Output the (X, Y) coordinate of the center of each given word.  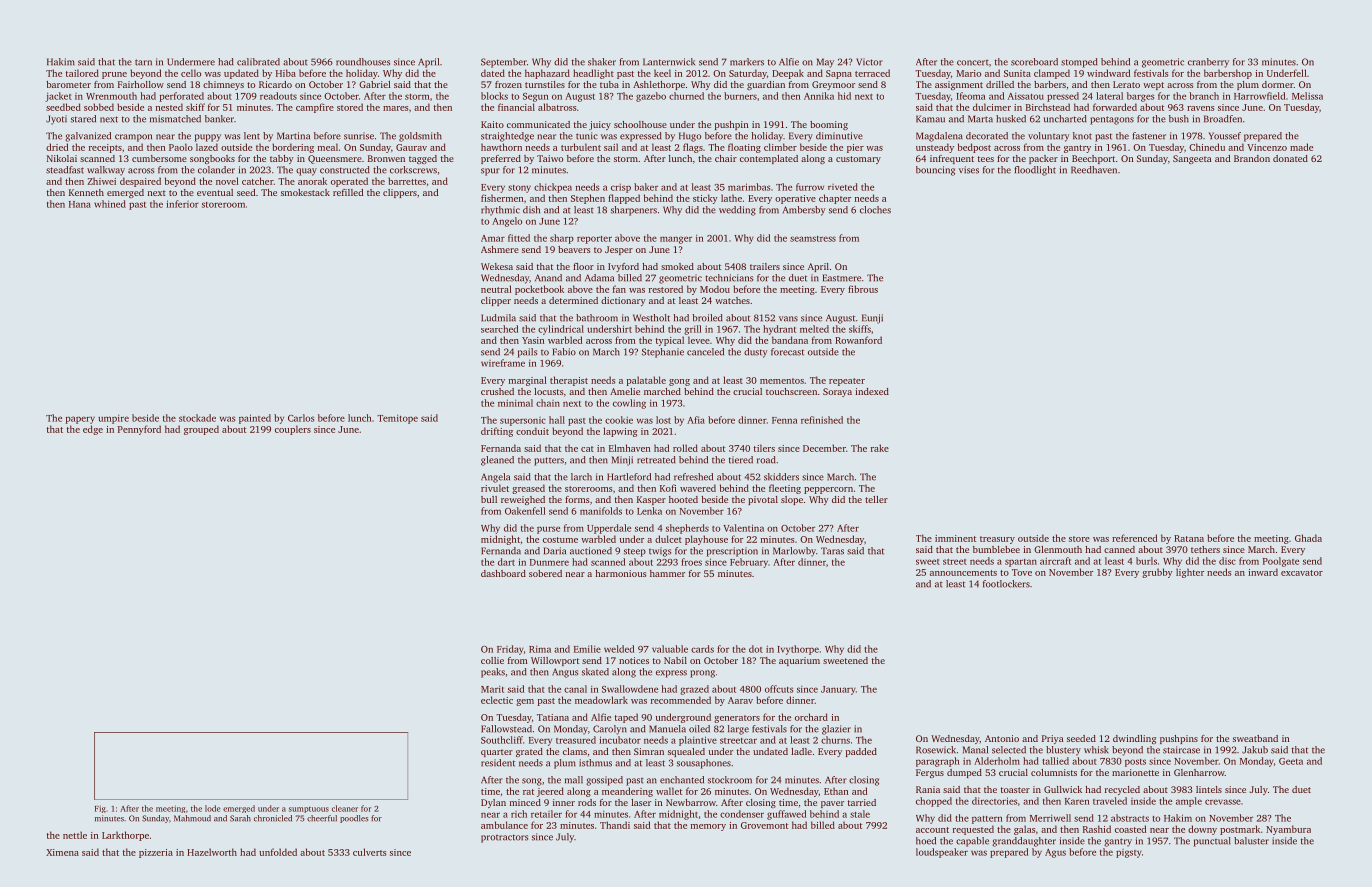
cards (702, 649)
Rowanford (858, 340)
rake (880, 448)
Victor (869, 62)
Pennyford (139, 430)
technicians (729, 278)
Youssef (1225, 136)
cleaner (345, 808)
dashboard (503, 573)
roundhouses (363, 62)
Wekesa (497, 266)
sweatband (1255, 738)
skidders (781, 477)
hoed (926, 841)
